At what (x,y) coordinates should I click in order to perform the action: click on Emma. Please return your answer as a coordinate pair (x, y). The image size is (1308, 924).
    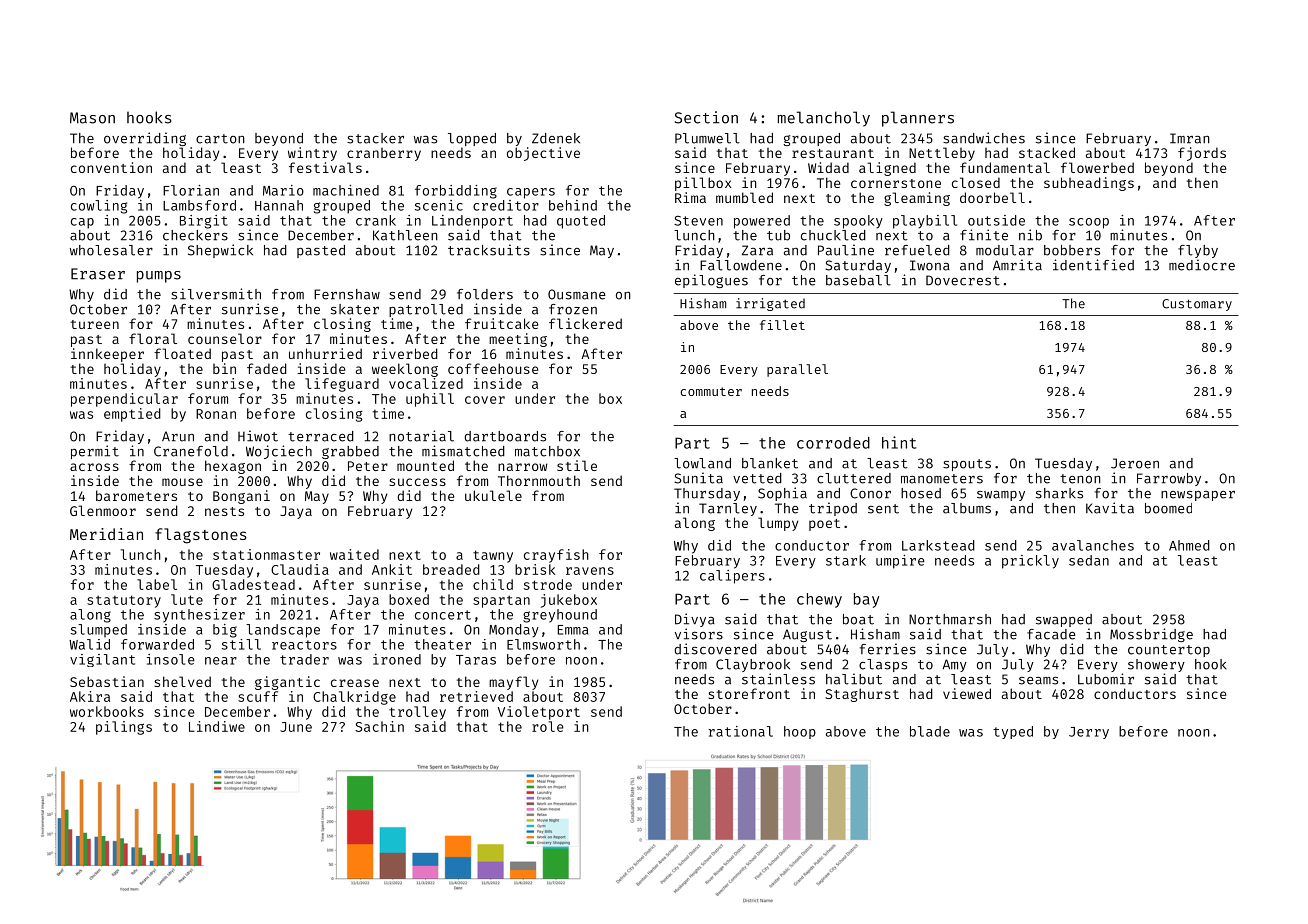
    Looking at the image, I should click on (573, 630).
